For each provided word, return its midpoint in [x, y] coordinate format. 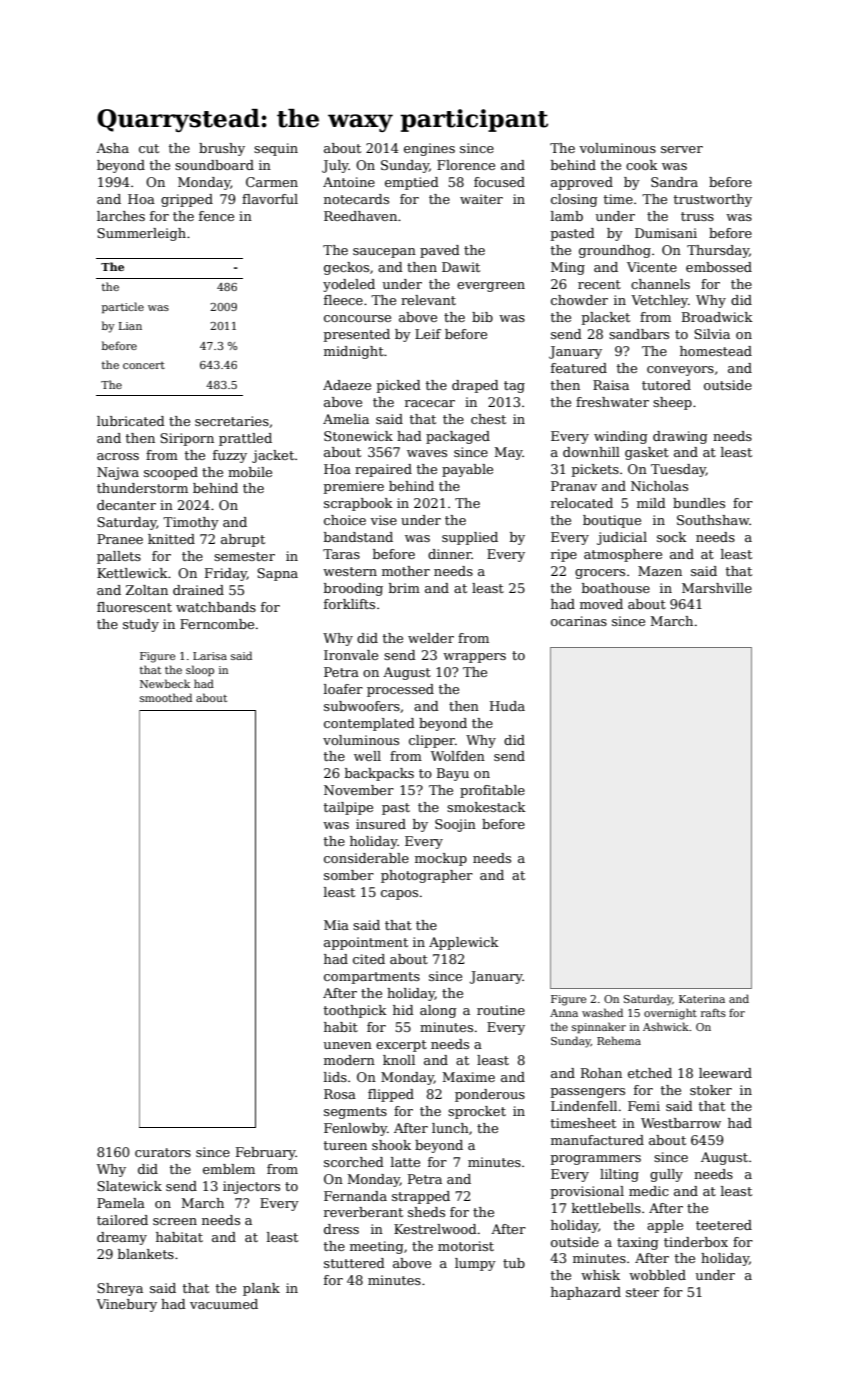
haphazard [586, 1293]
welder [431, 638]
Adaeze [347, 385]
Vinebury [126, 1305]
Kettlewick [132, 573]
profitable [492, 791]
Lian [130, 326]
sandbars [639, 334]
